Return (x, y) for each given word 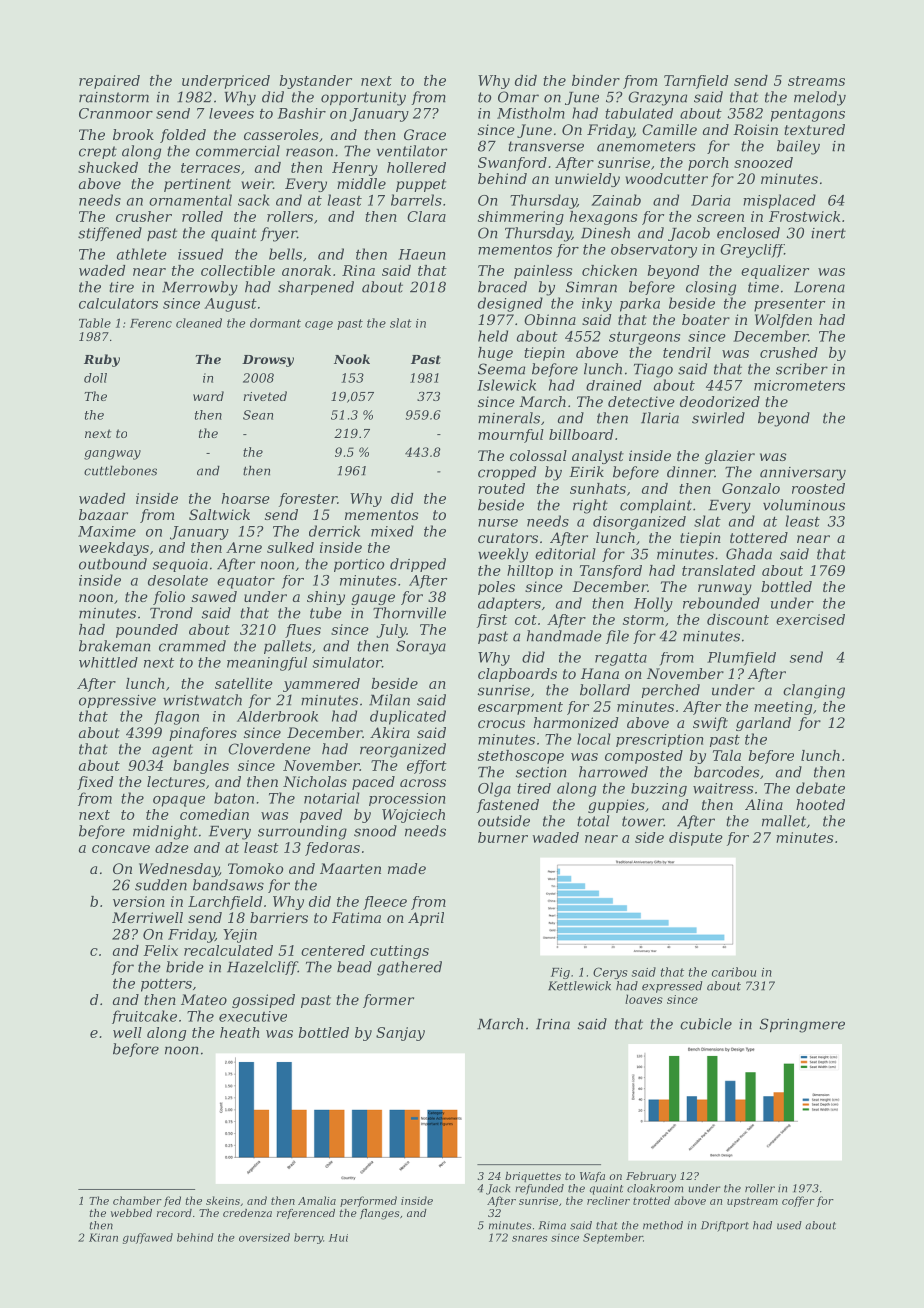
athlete (142, 254)
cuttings (399, 952)
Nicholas (315, 781)
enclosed (748, 233)
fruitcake (144, 1017)
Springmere (802, 1025)
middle (361, 183)
